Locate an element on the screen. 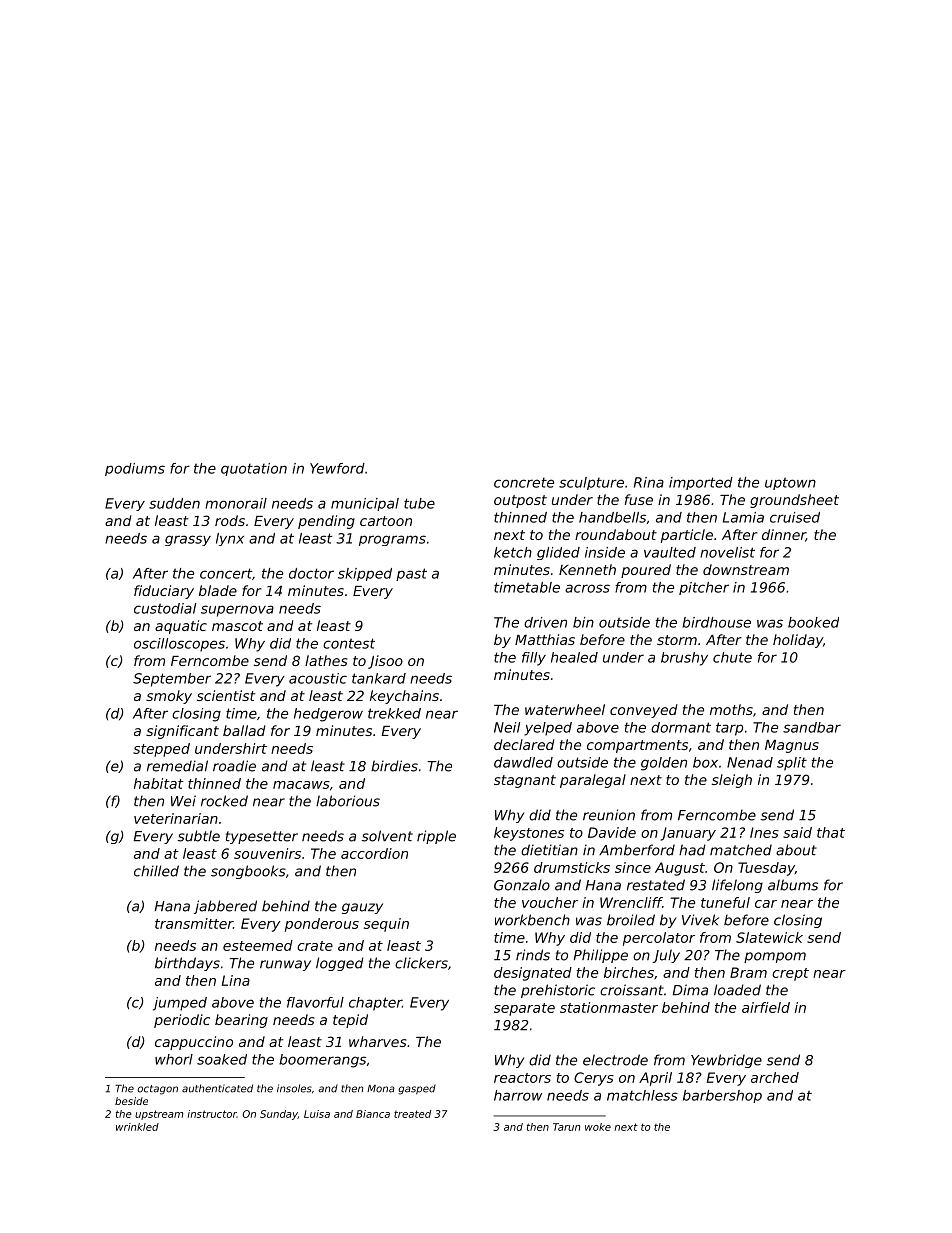 Image resolution: width=952 pixels, height=1233 pixels. tube is located at coordinates (419, 503).
